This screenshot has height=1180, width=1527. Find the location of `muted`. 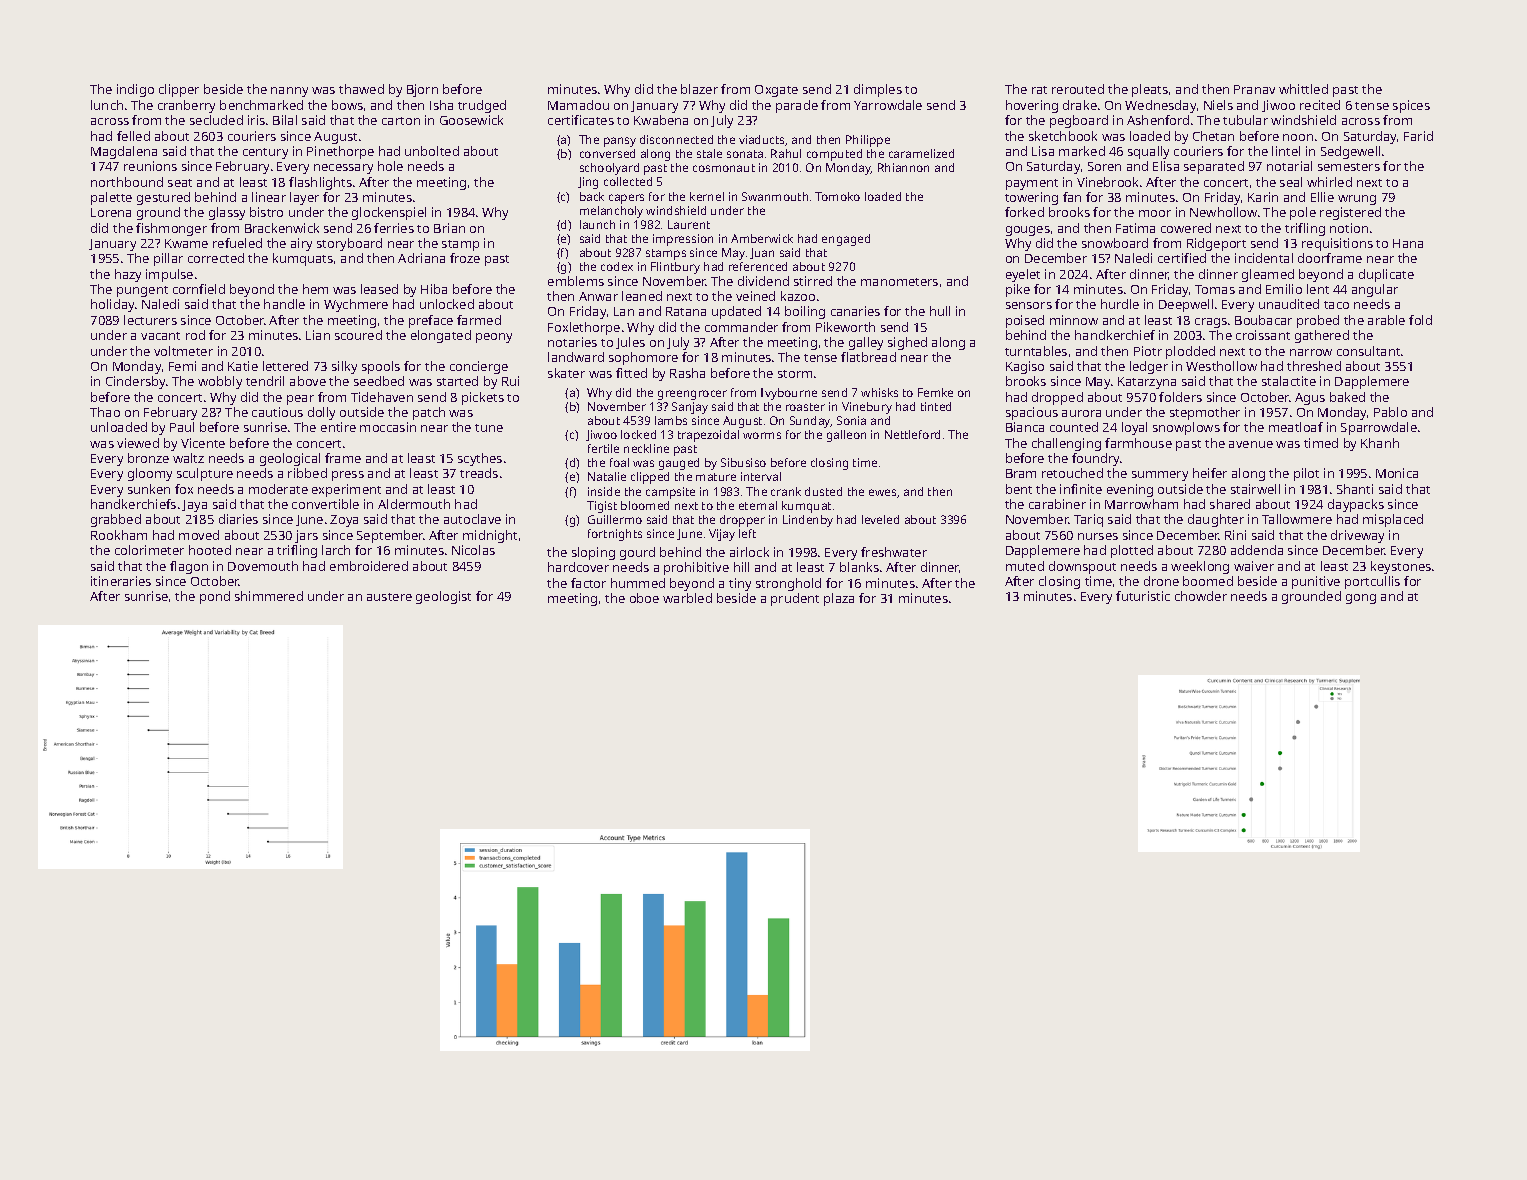

muted is located at coordinates (1025, 566).
